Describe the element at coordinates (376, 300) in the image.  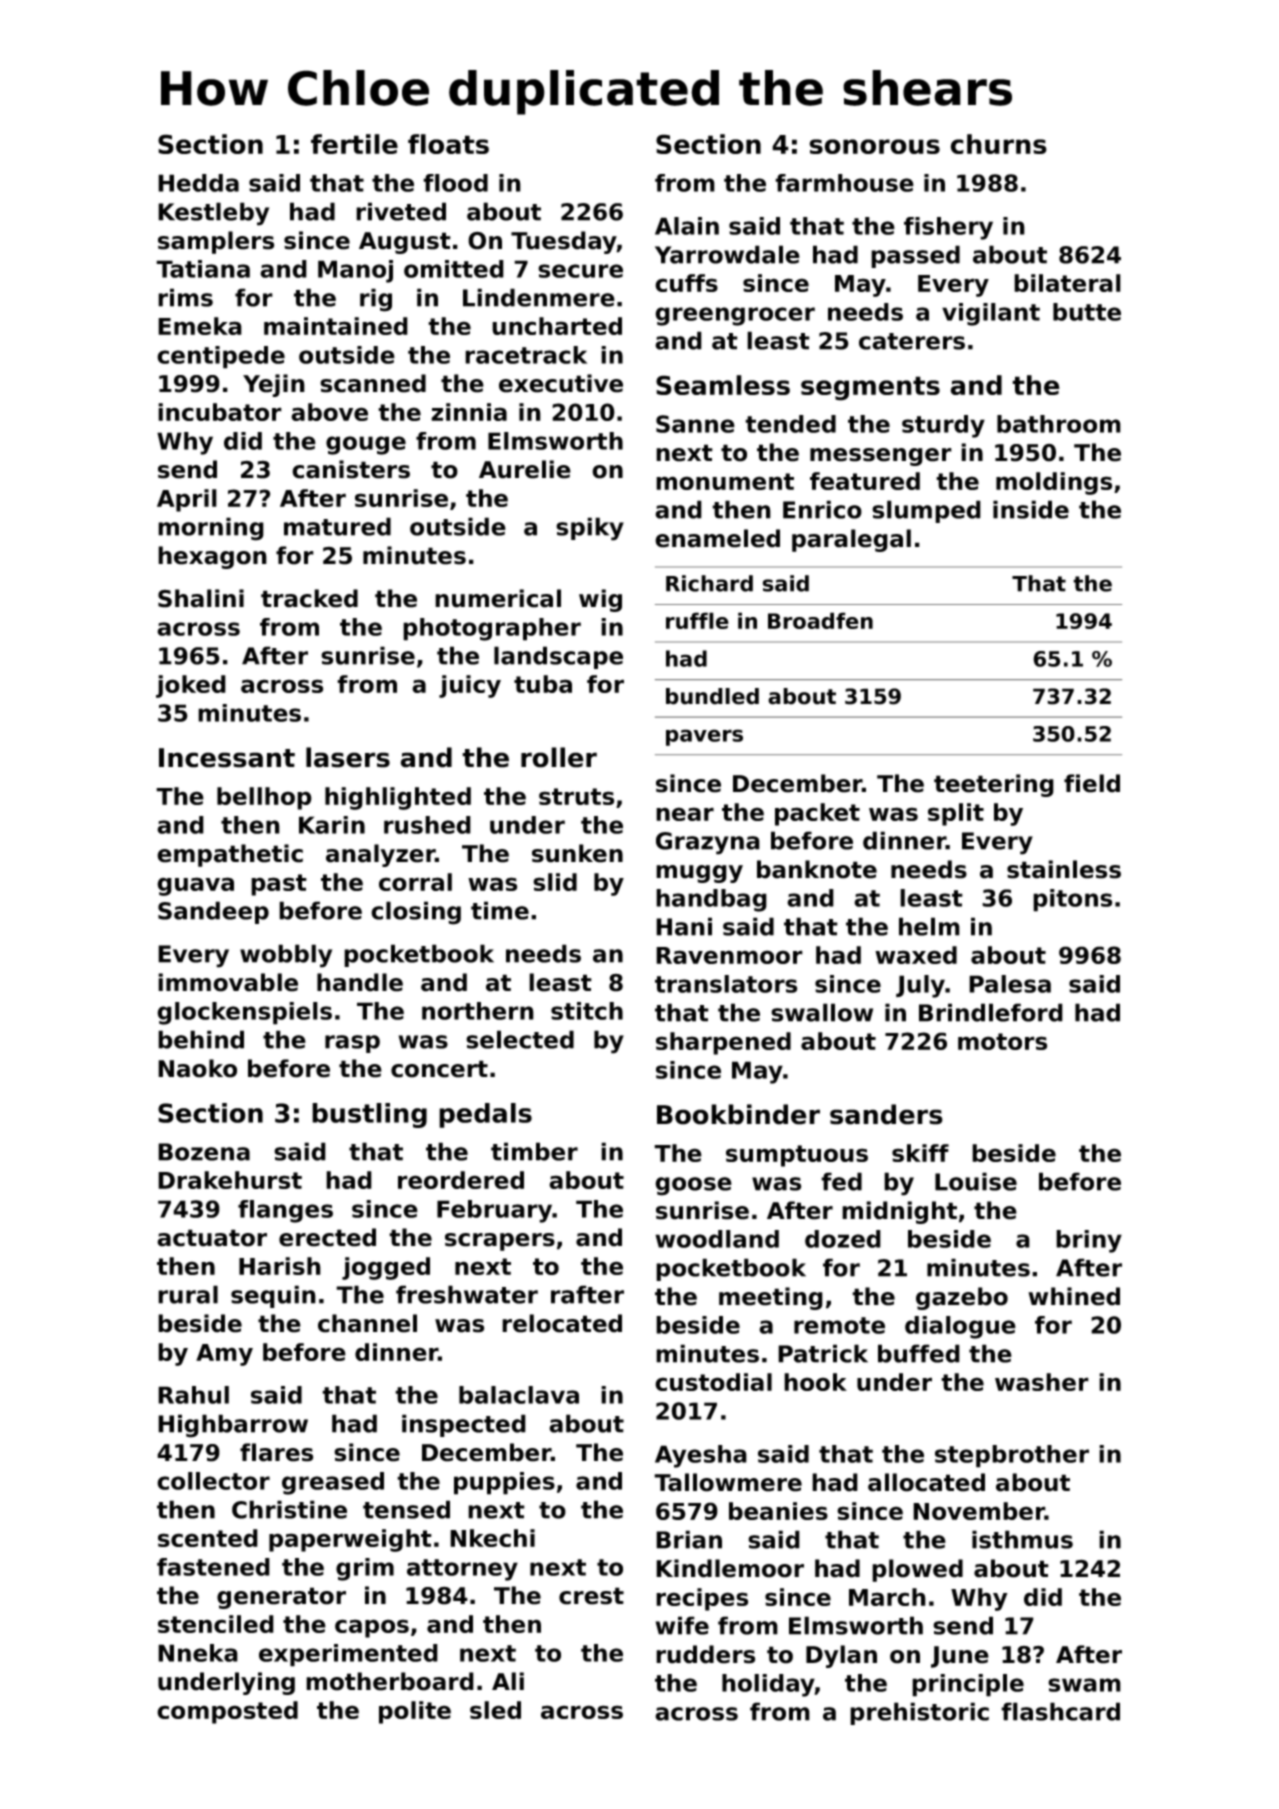
I see `rig` at that location.
